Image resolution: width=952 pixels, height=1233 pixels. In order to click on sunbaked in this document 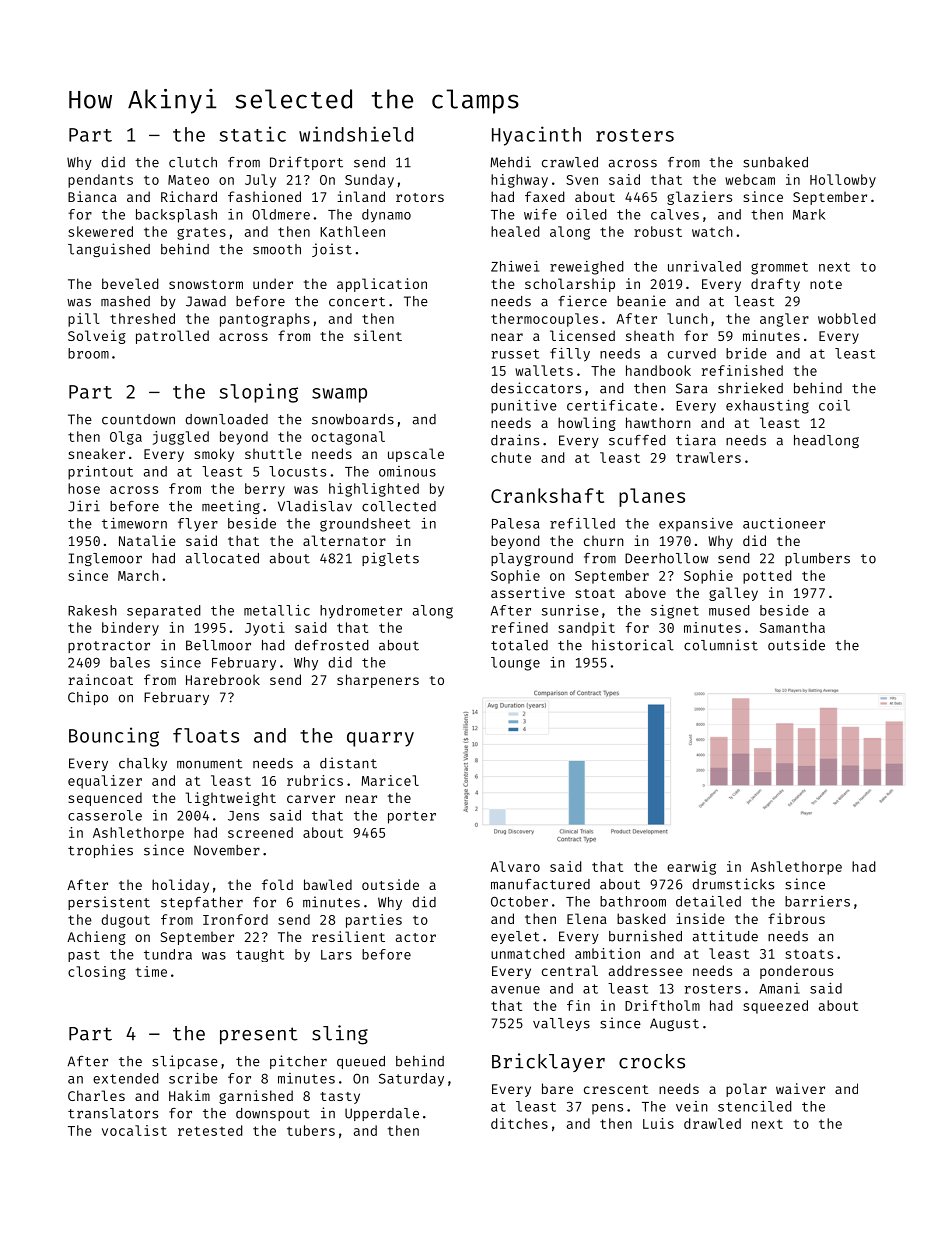, I will do `click(775, 162)`.
